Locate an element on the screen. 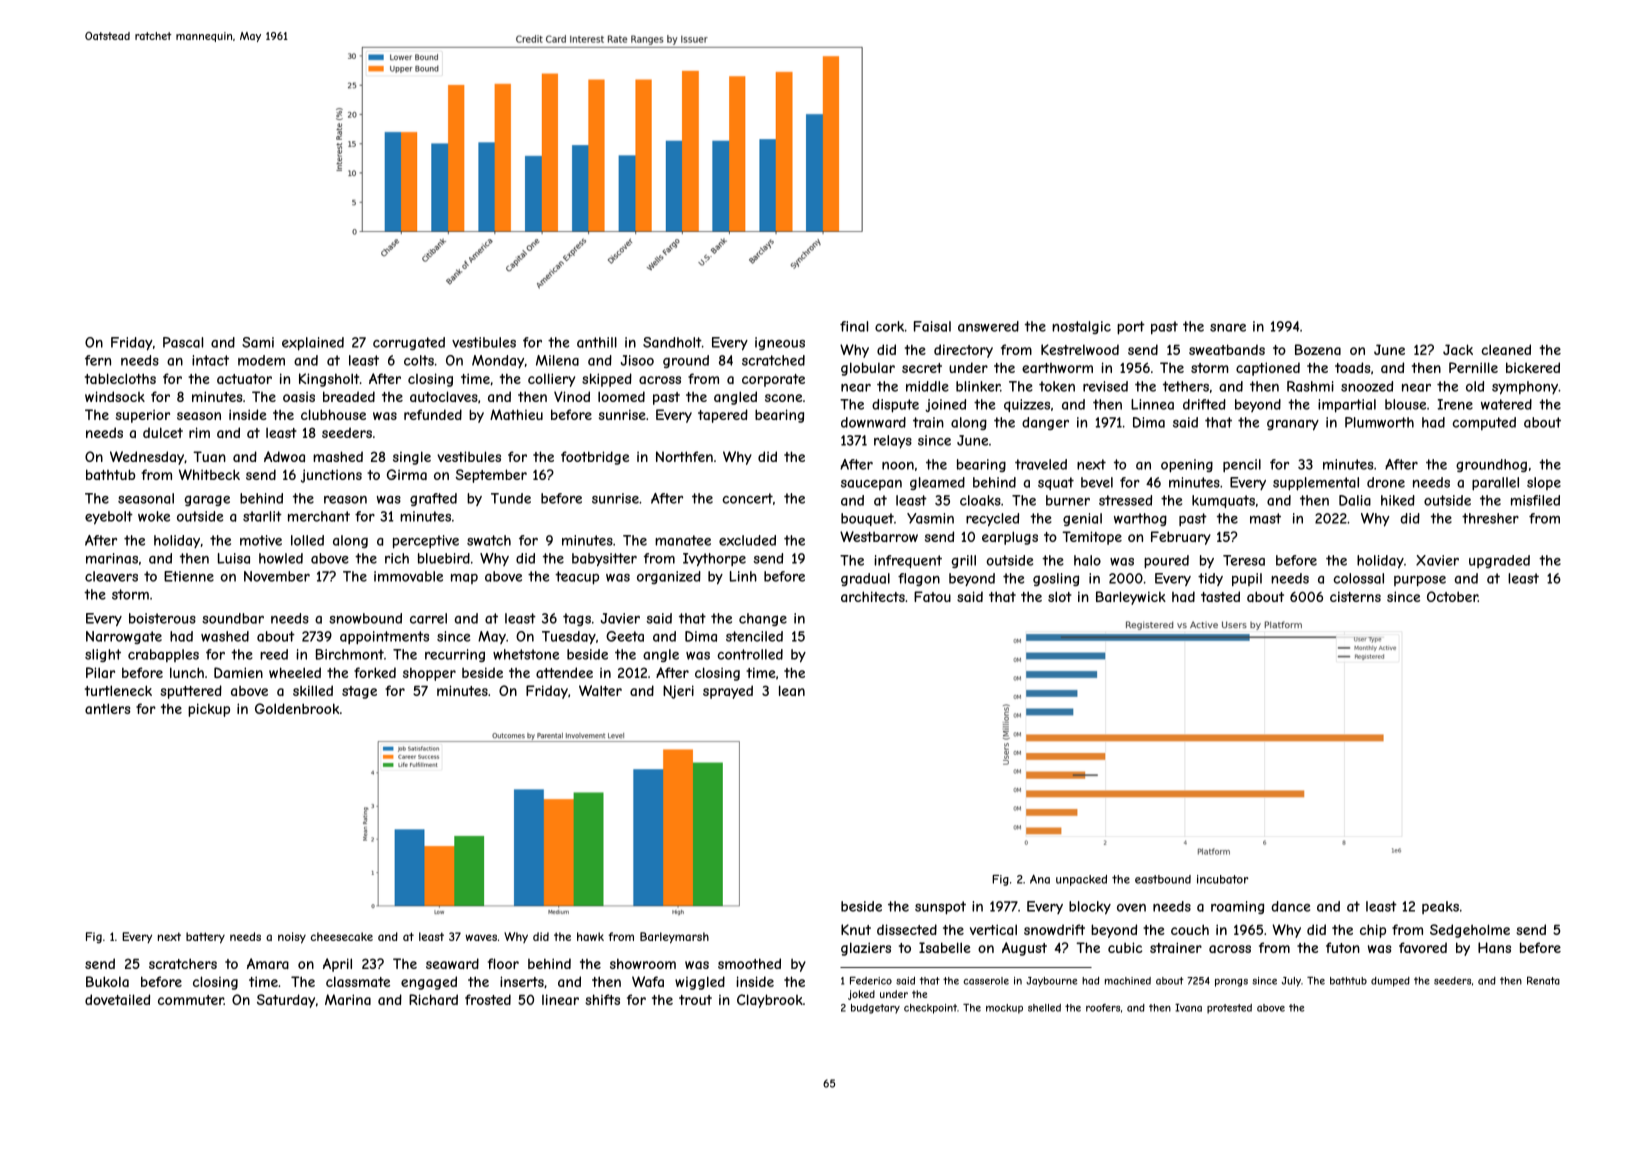  stage is located at coordinates (359, 692).
